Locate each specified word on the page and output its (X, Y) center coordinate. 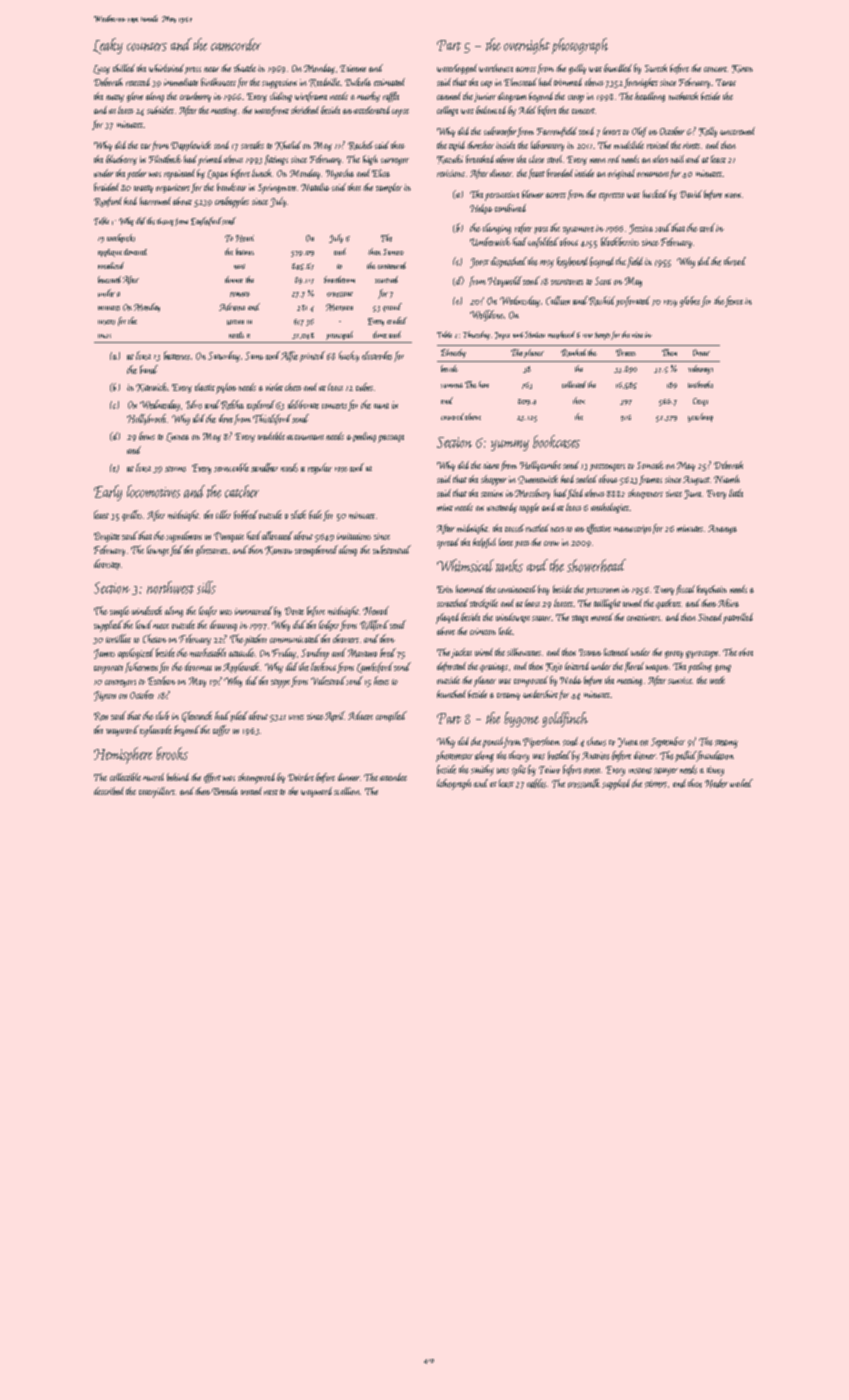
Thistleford (272, 419)
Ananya (722, 529)
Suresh (656, 68)
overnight (527, 46)
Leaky (108, 46)
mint (445, 507)
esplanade (156, 731)
